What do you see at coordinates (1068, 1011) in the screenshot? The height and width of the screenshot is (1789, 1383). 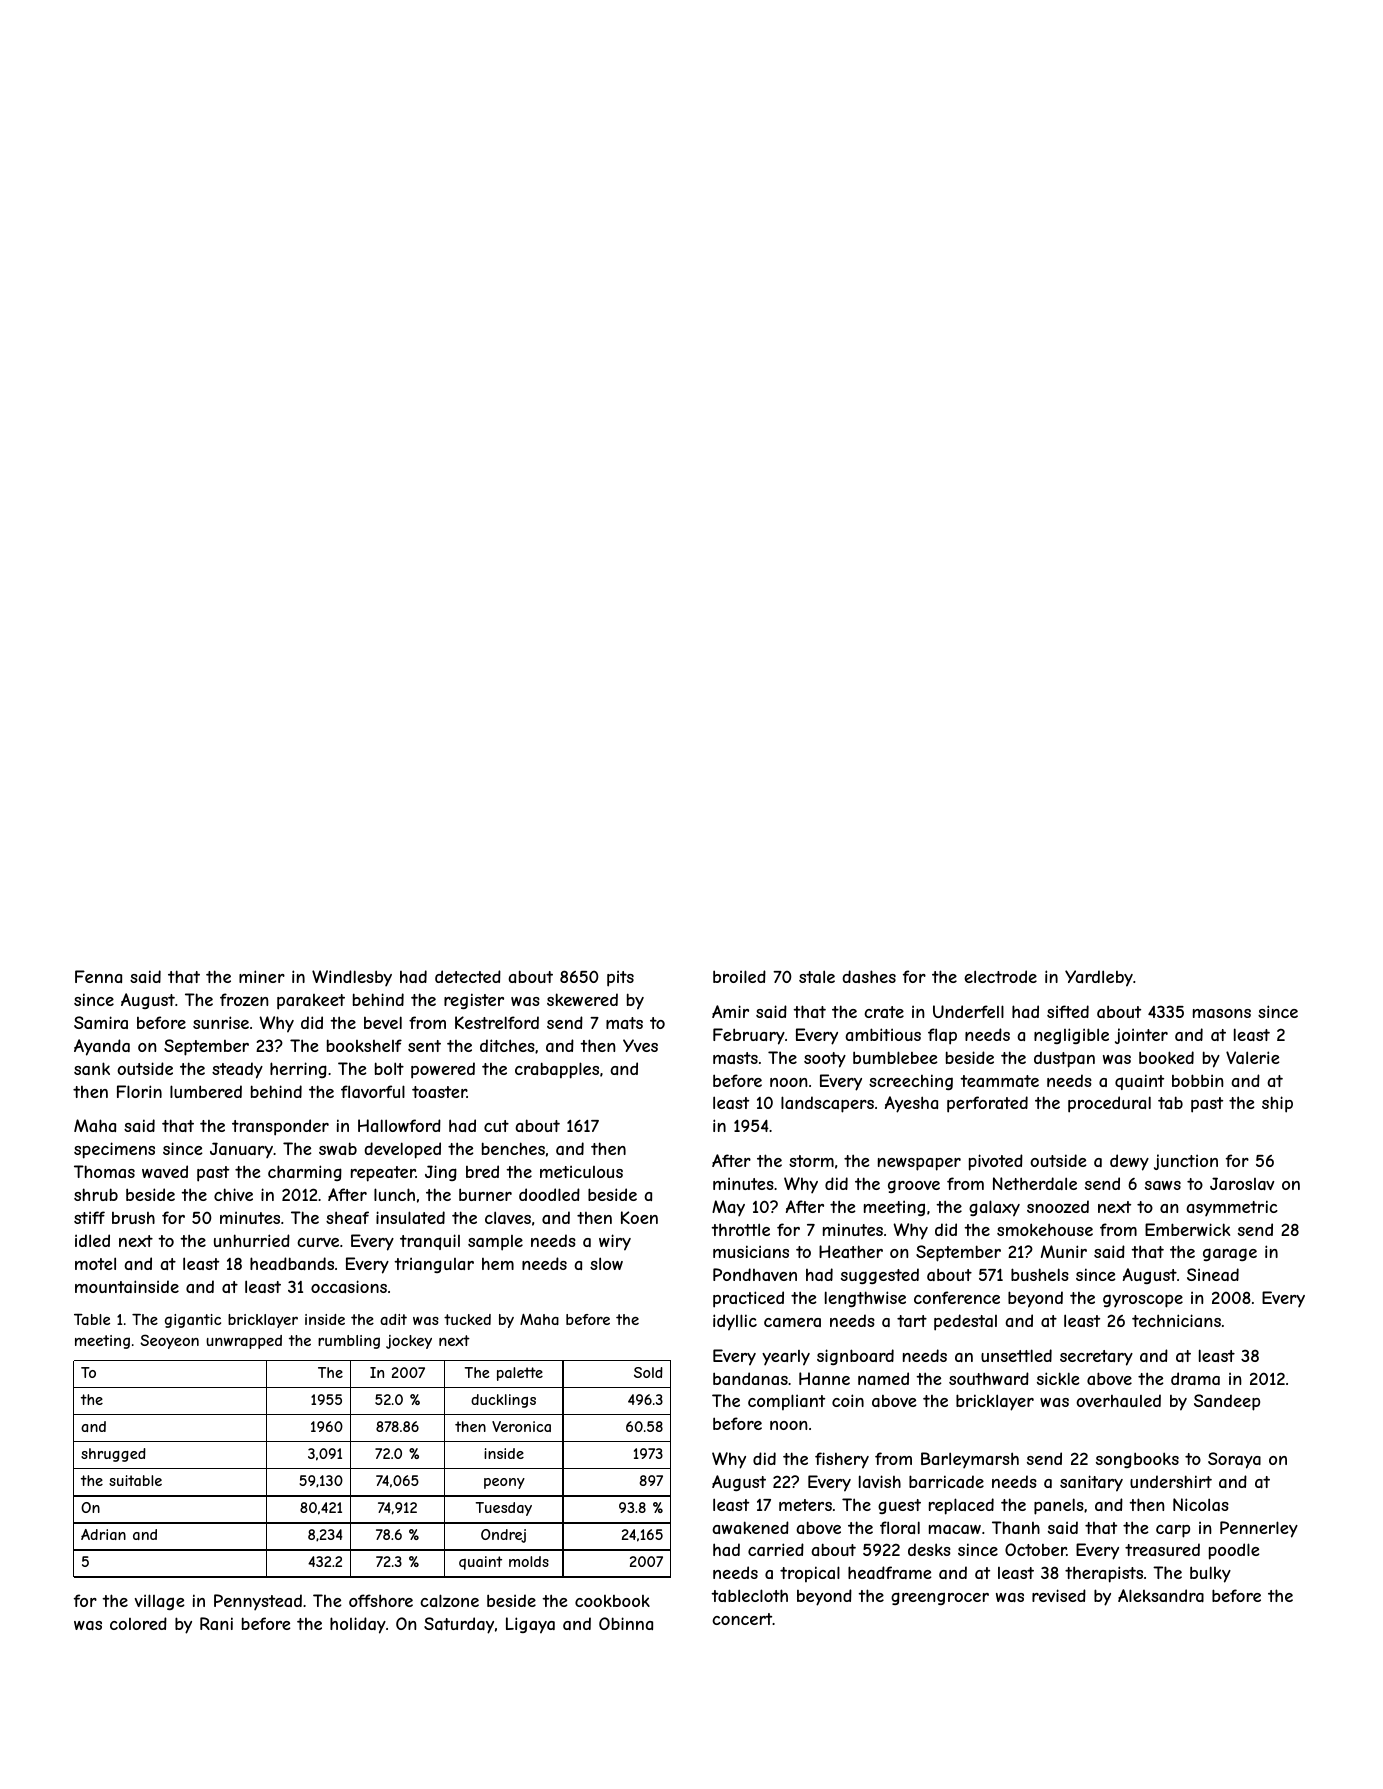 I see `sifted` at bounding box center [1068, 1011].
